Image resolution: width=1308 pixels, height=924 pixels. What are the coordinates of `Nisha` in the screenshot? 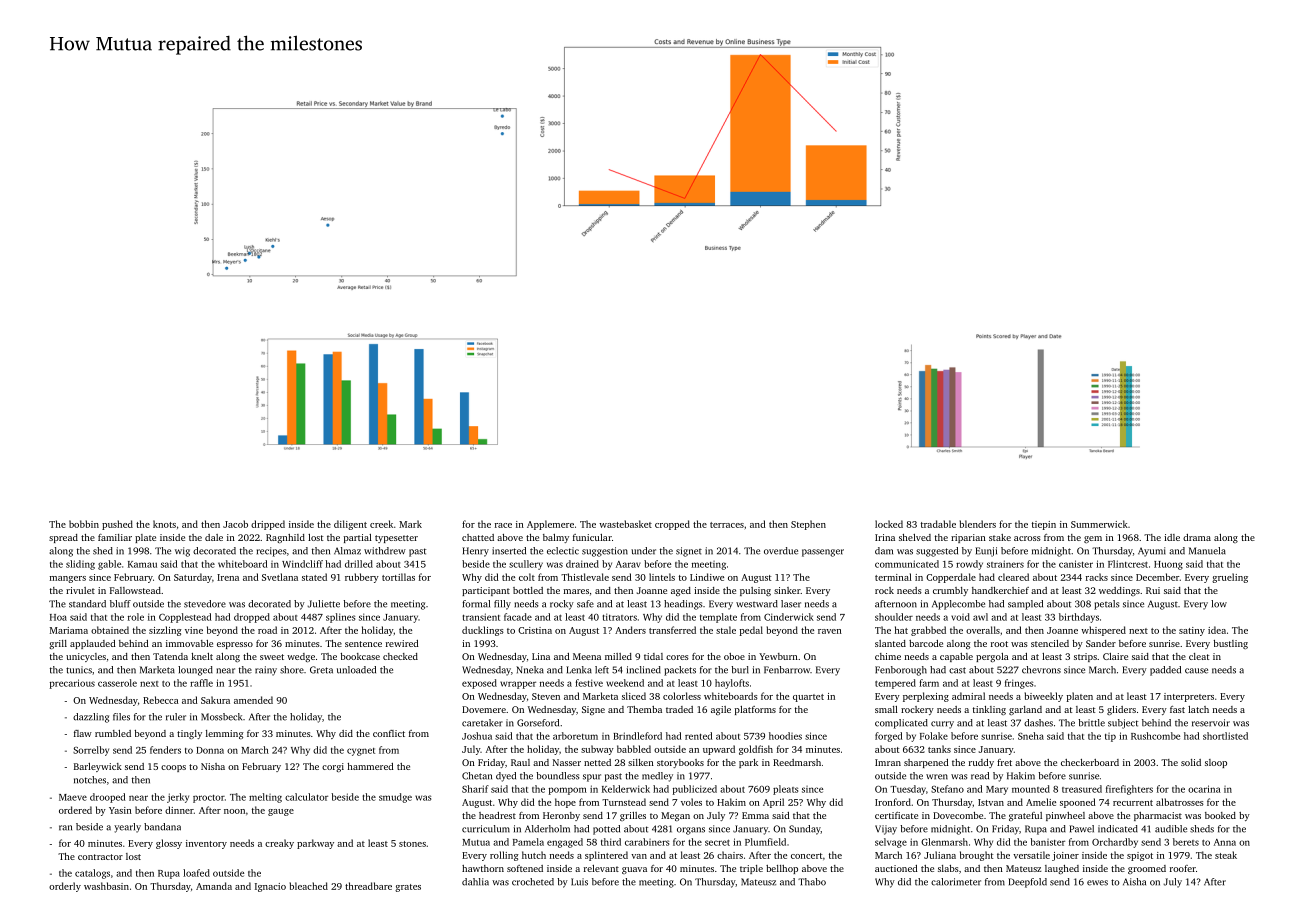 It's located at (213, 766).
